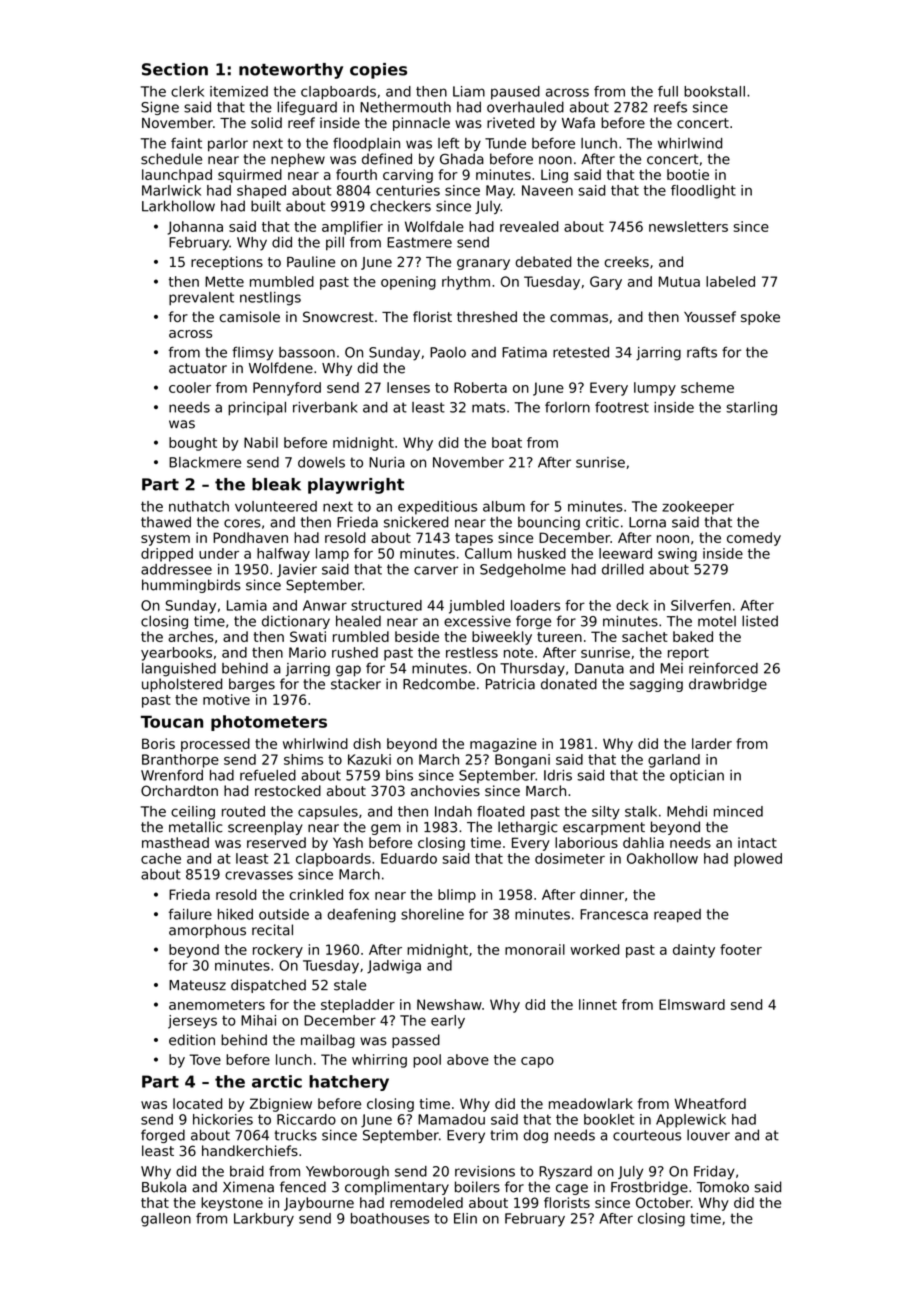  What do you see at coordinates (166, 1220) in the page?
I see `galleon` at bounding box center [166, 1220].
